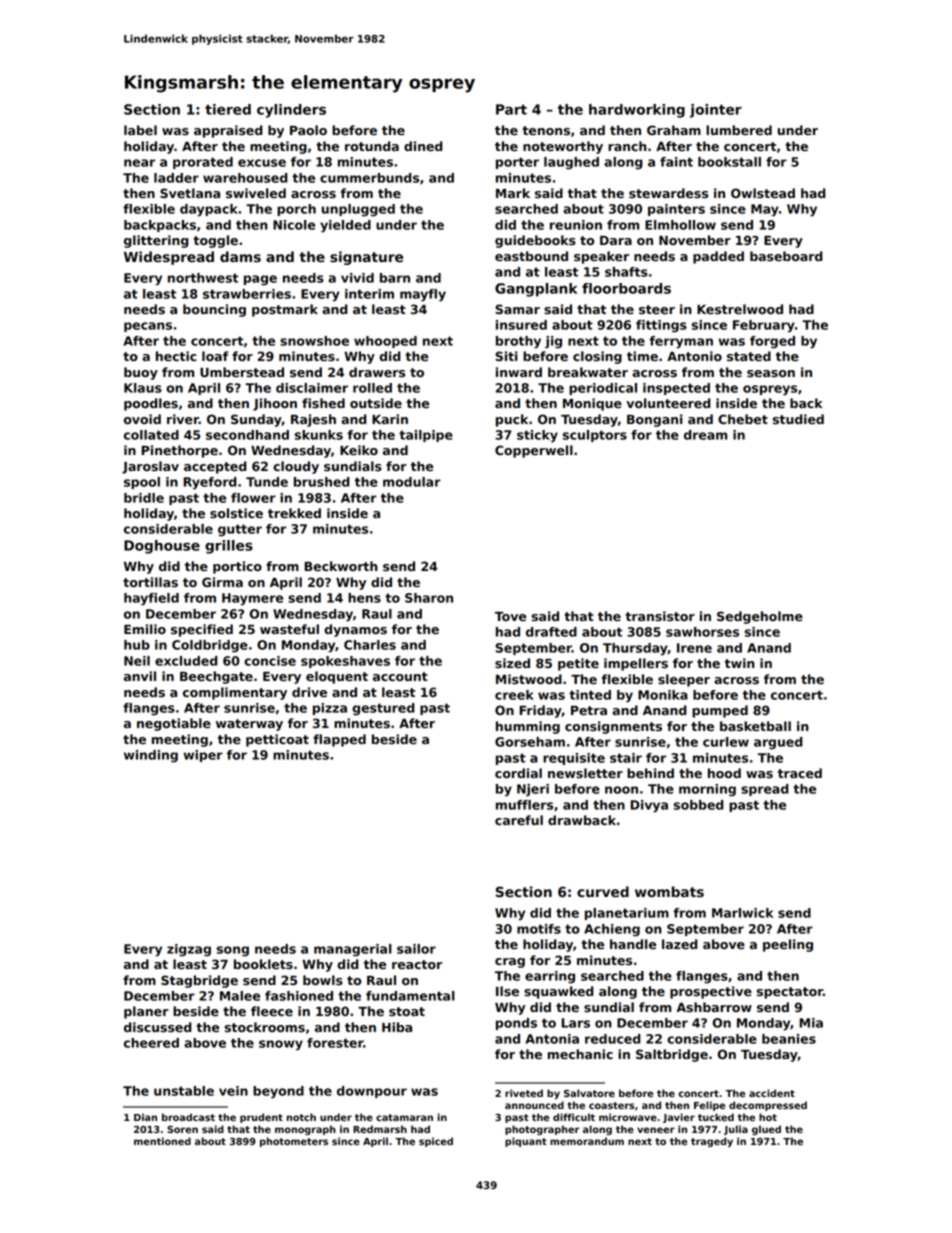  Describe the element at coordinates (412, 482) in the image. I see `modular` at that location.
